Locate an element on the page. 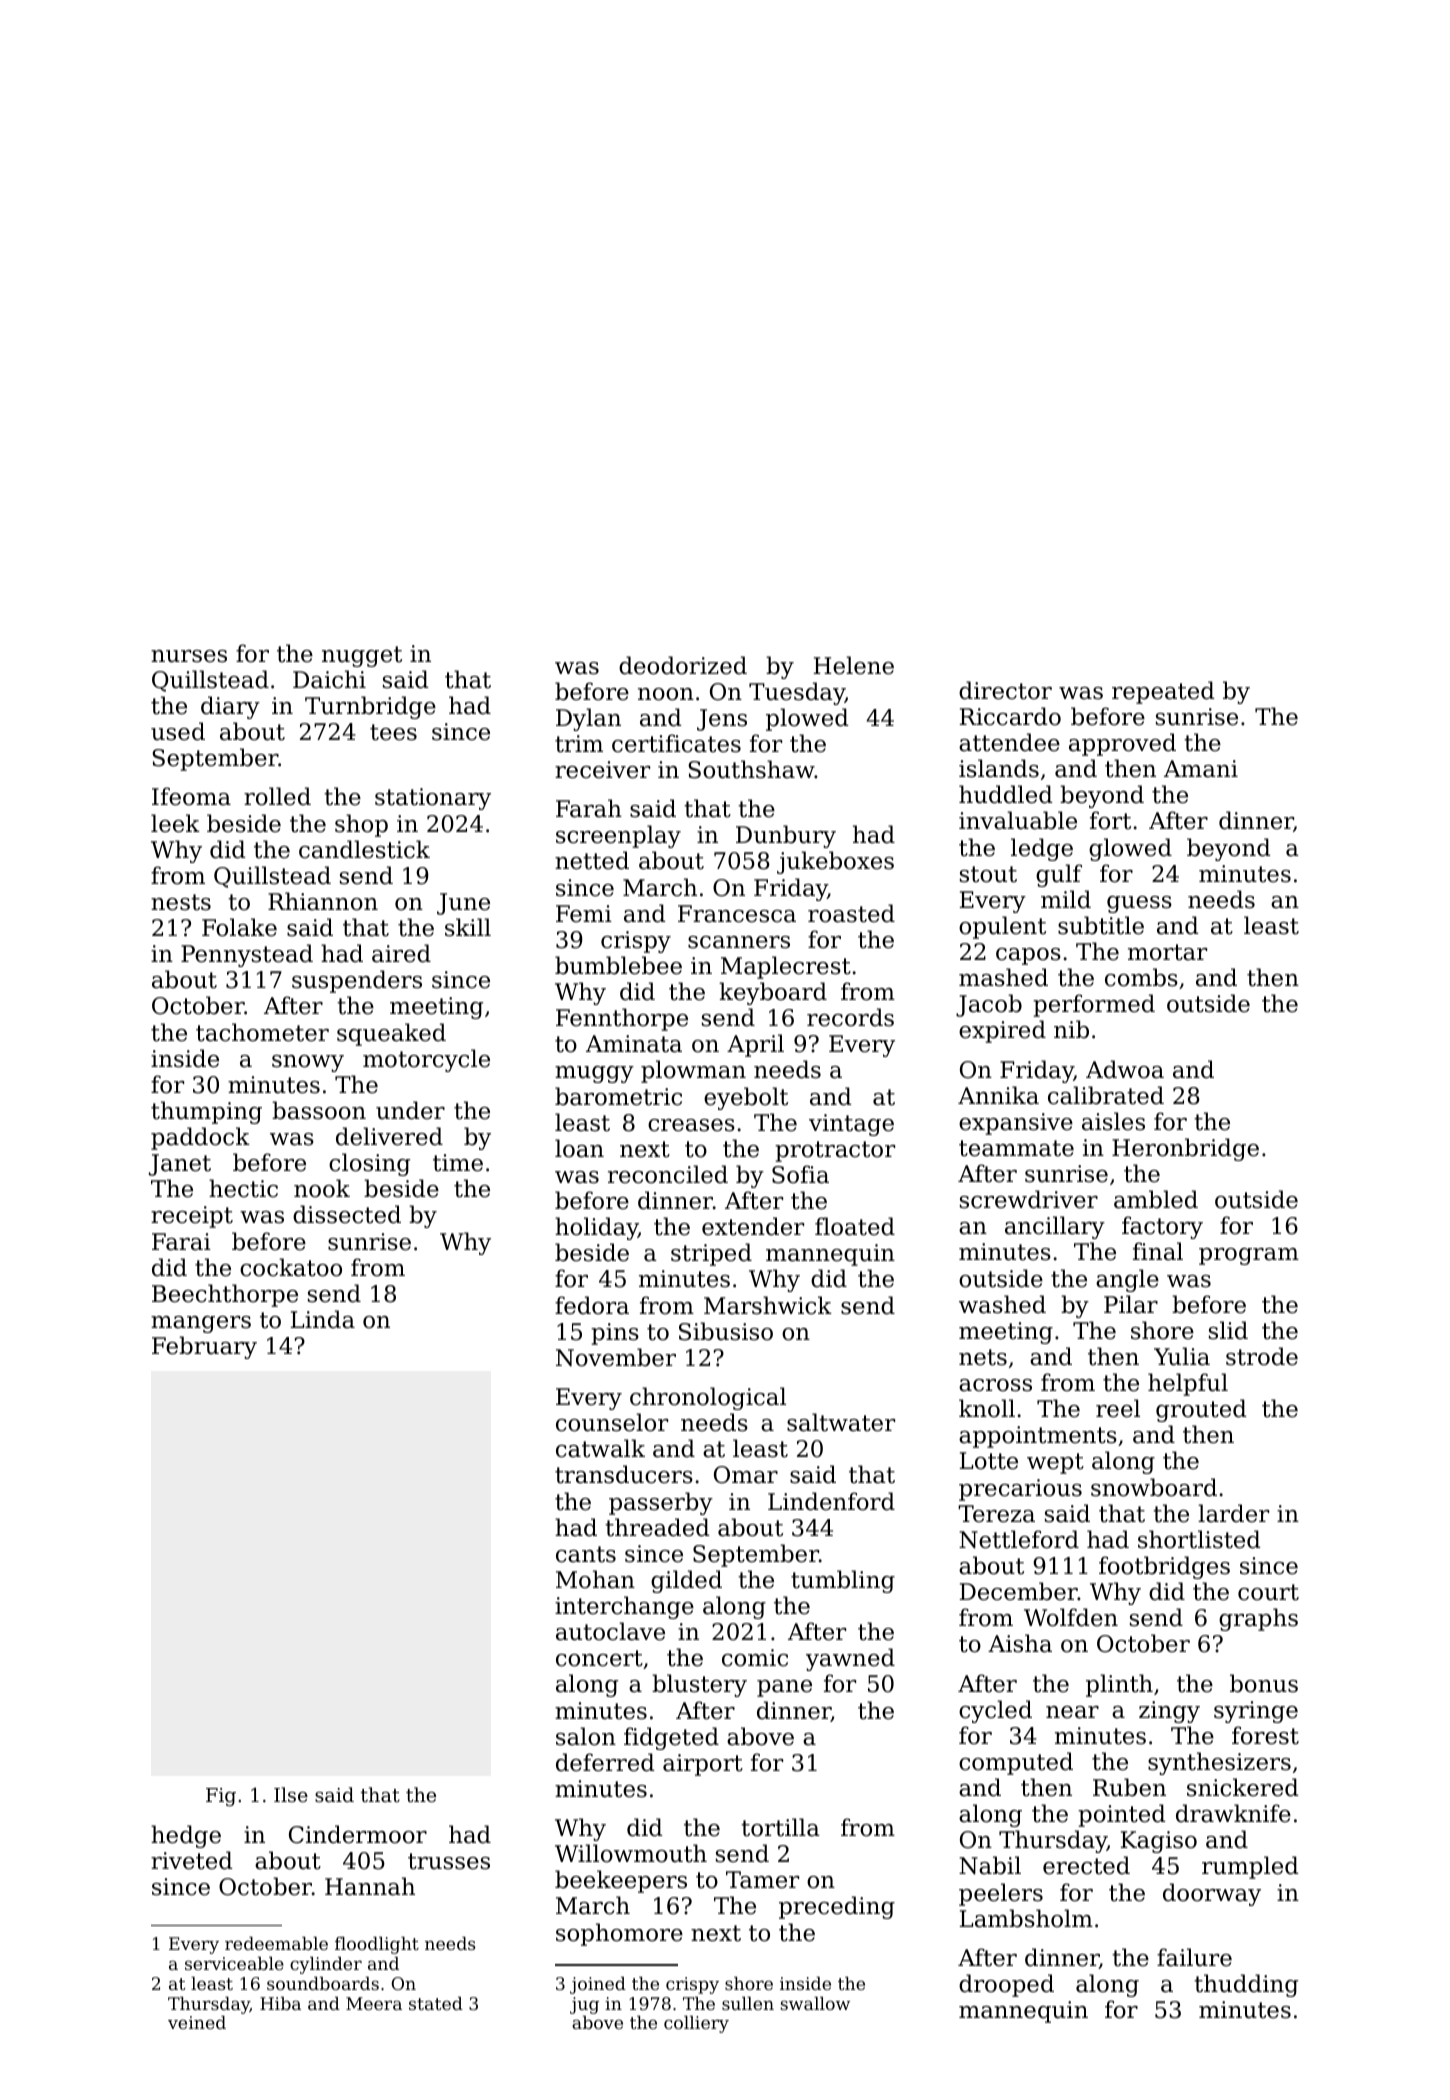 The height and width of the image is (2100, 1450). repeated is located at coordinates (1163, 692).
